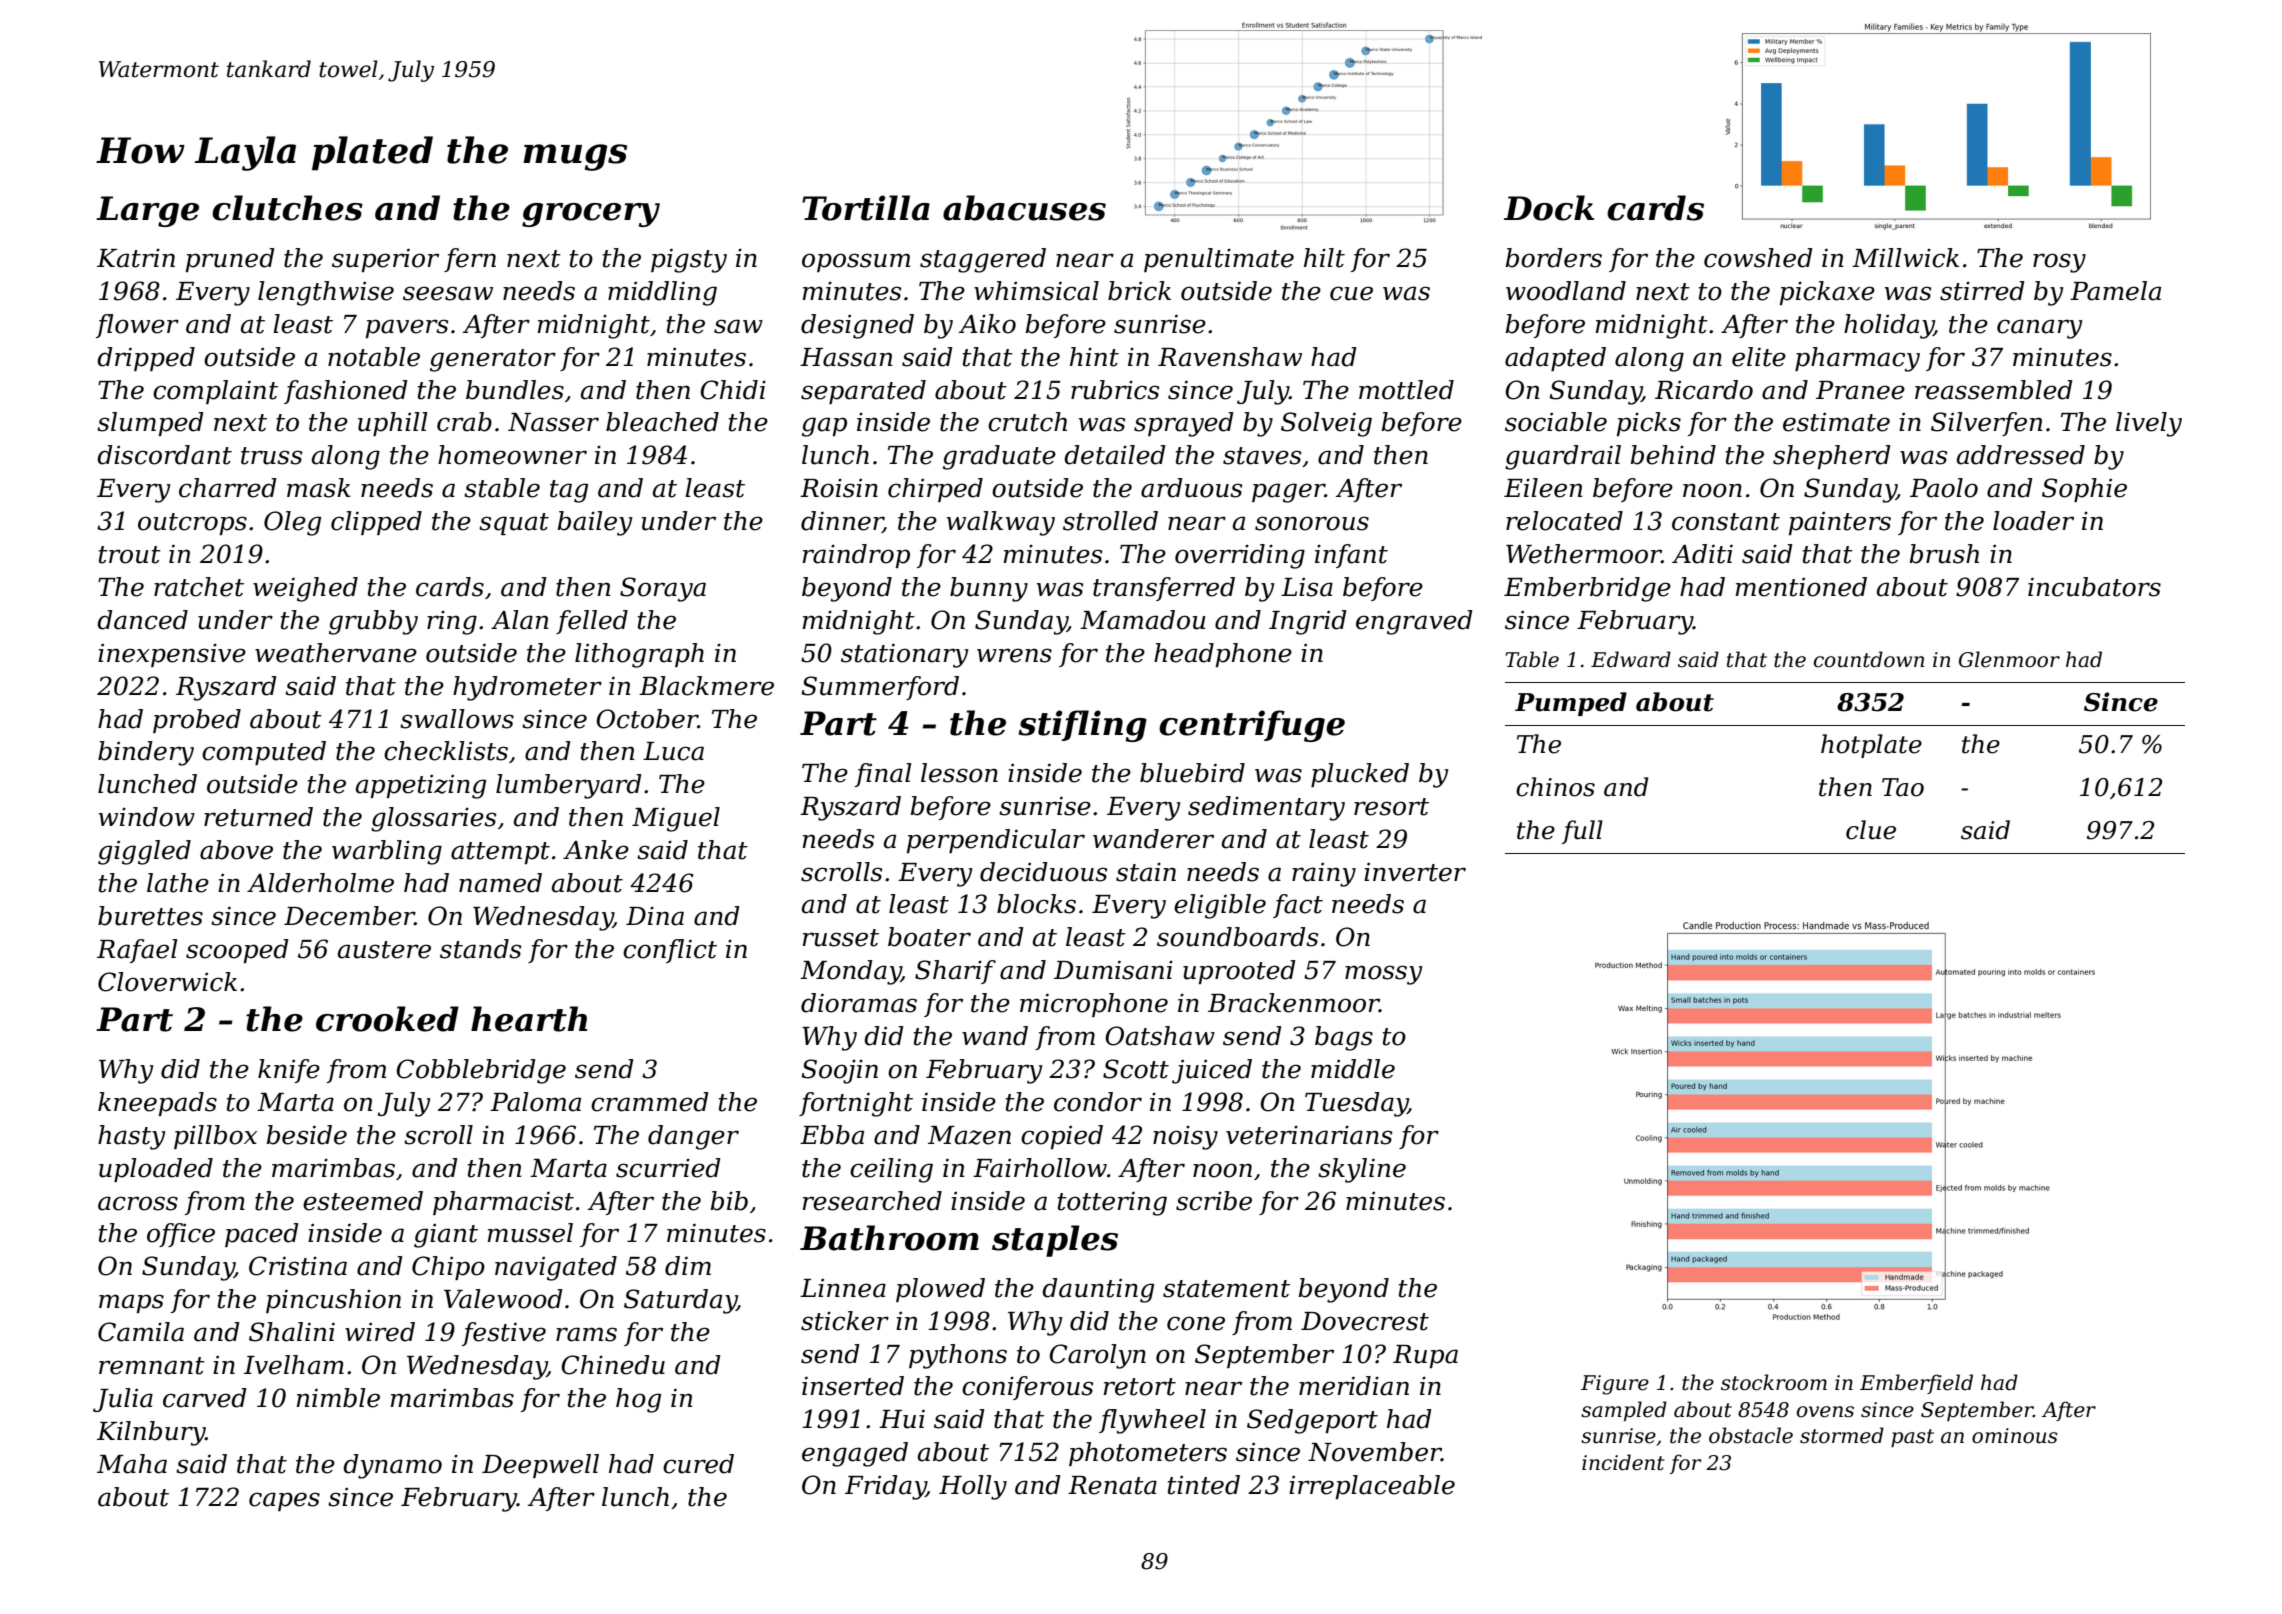 The height and width of the page is (1614, 2282). Describe the element at coordinates (262, 1235) in the page. I see `paced` at that location.
